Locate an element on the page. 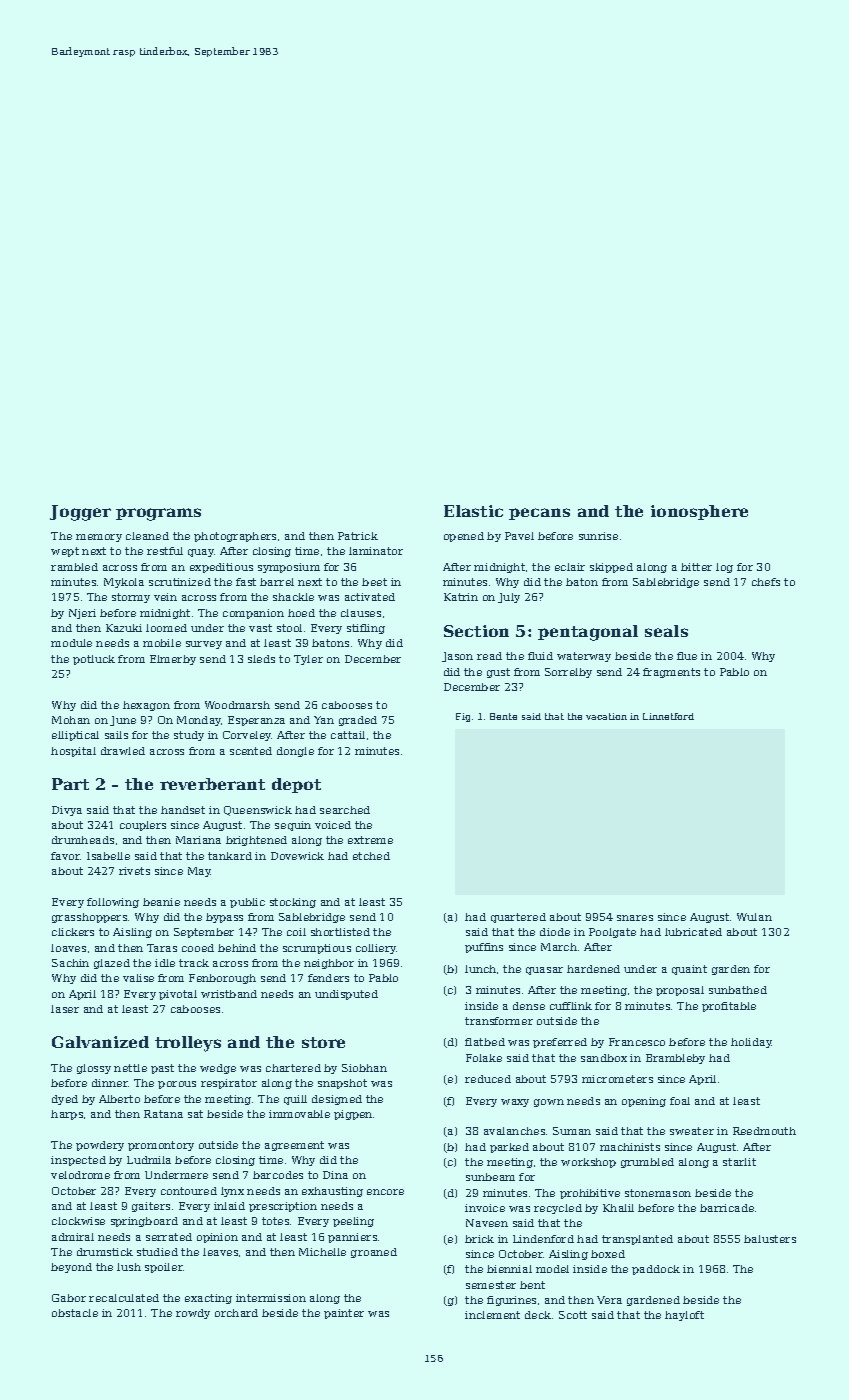  Poolgate is located at coordinates (612, 933).
